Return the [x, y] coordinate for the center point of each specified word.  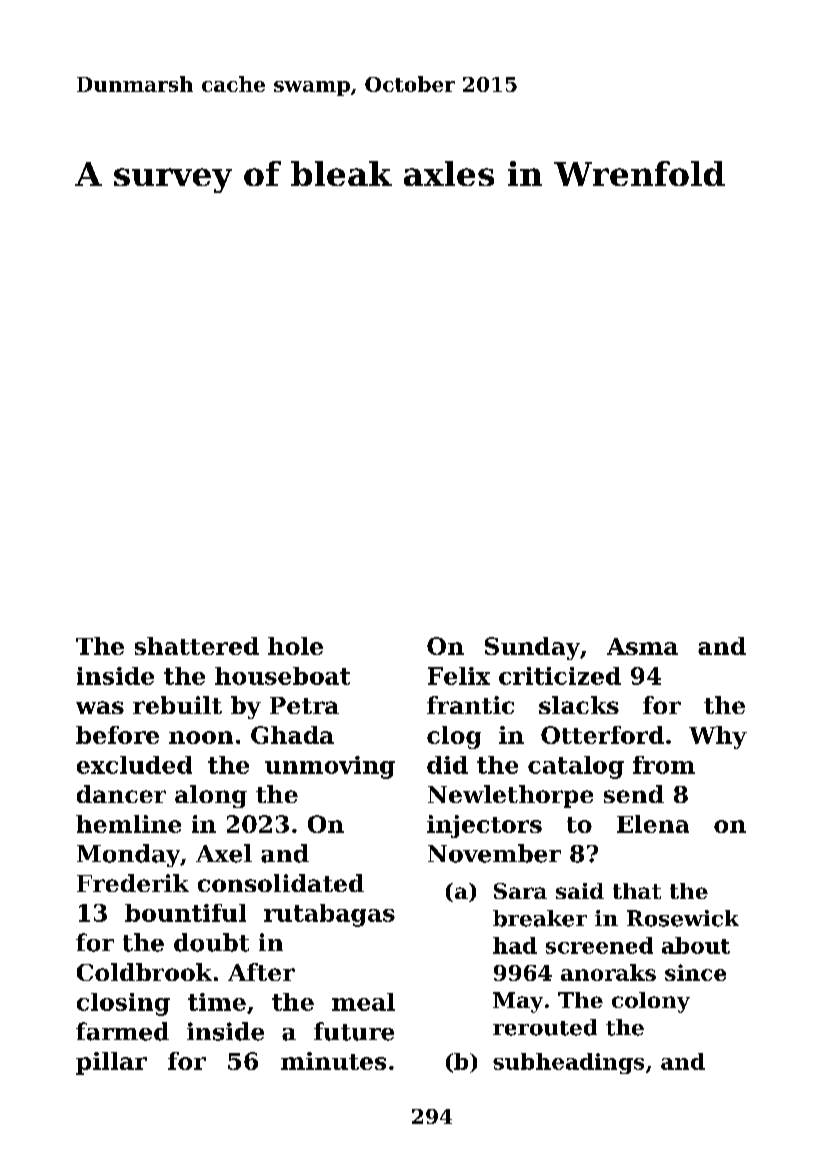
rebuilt [177, 705]
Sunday [532, 648]
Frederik [133, 883]
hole [295, 646]
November [494, 853]
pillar [111, 1063]
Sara [520, 891]
